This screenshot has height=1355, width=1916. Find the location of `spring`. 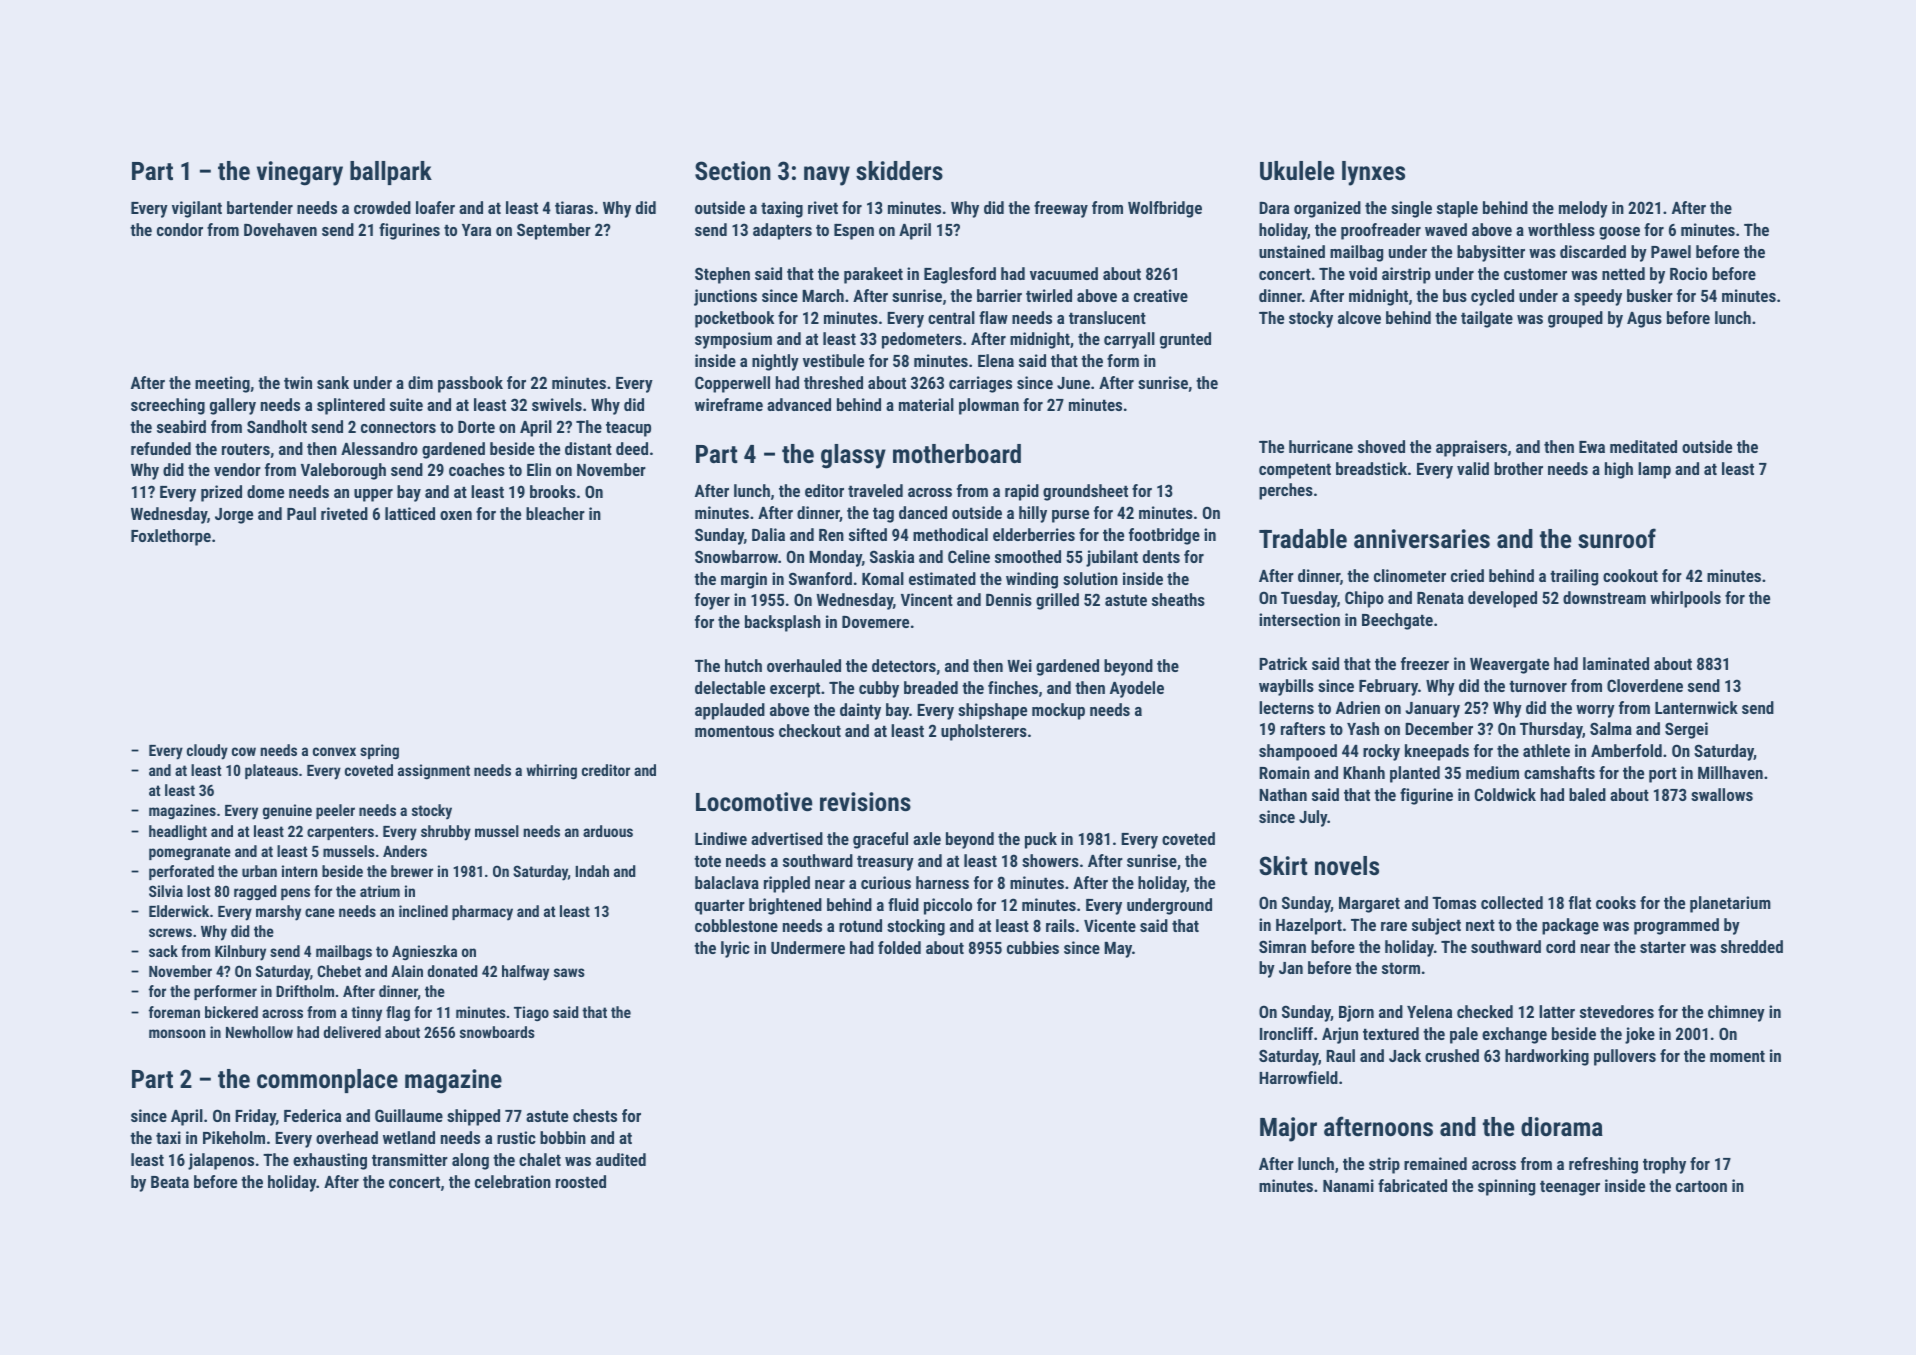

spring is located at coordinates (379, 752).
